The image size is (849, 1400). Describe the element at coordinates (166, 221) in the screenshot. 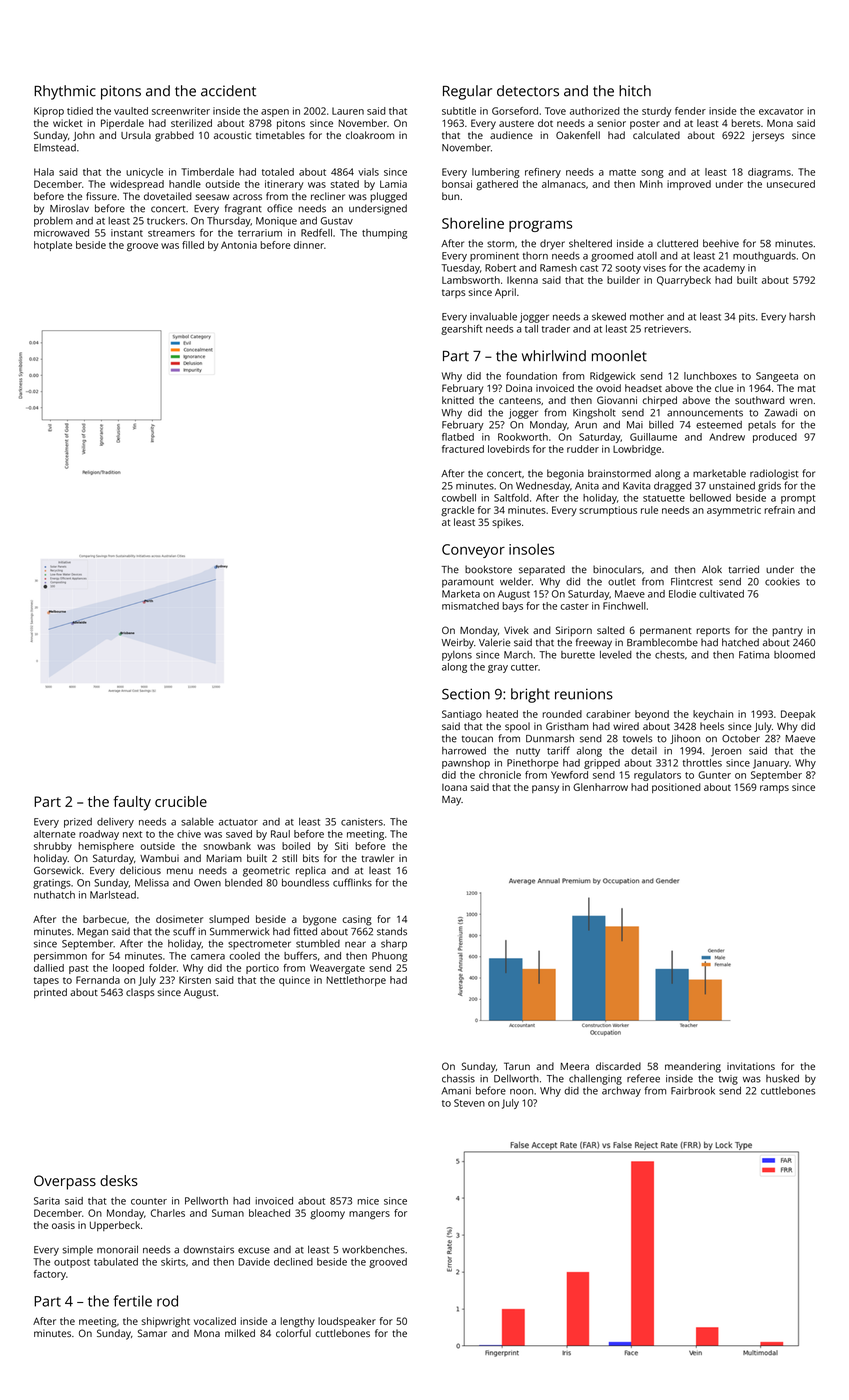

I see `truckers` at that location.
